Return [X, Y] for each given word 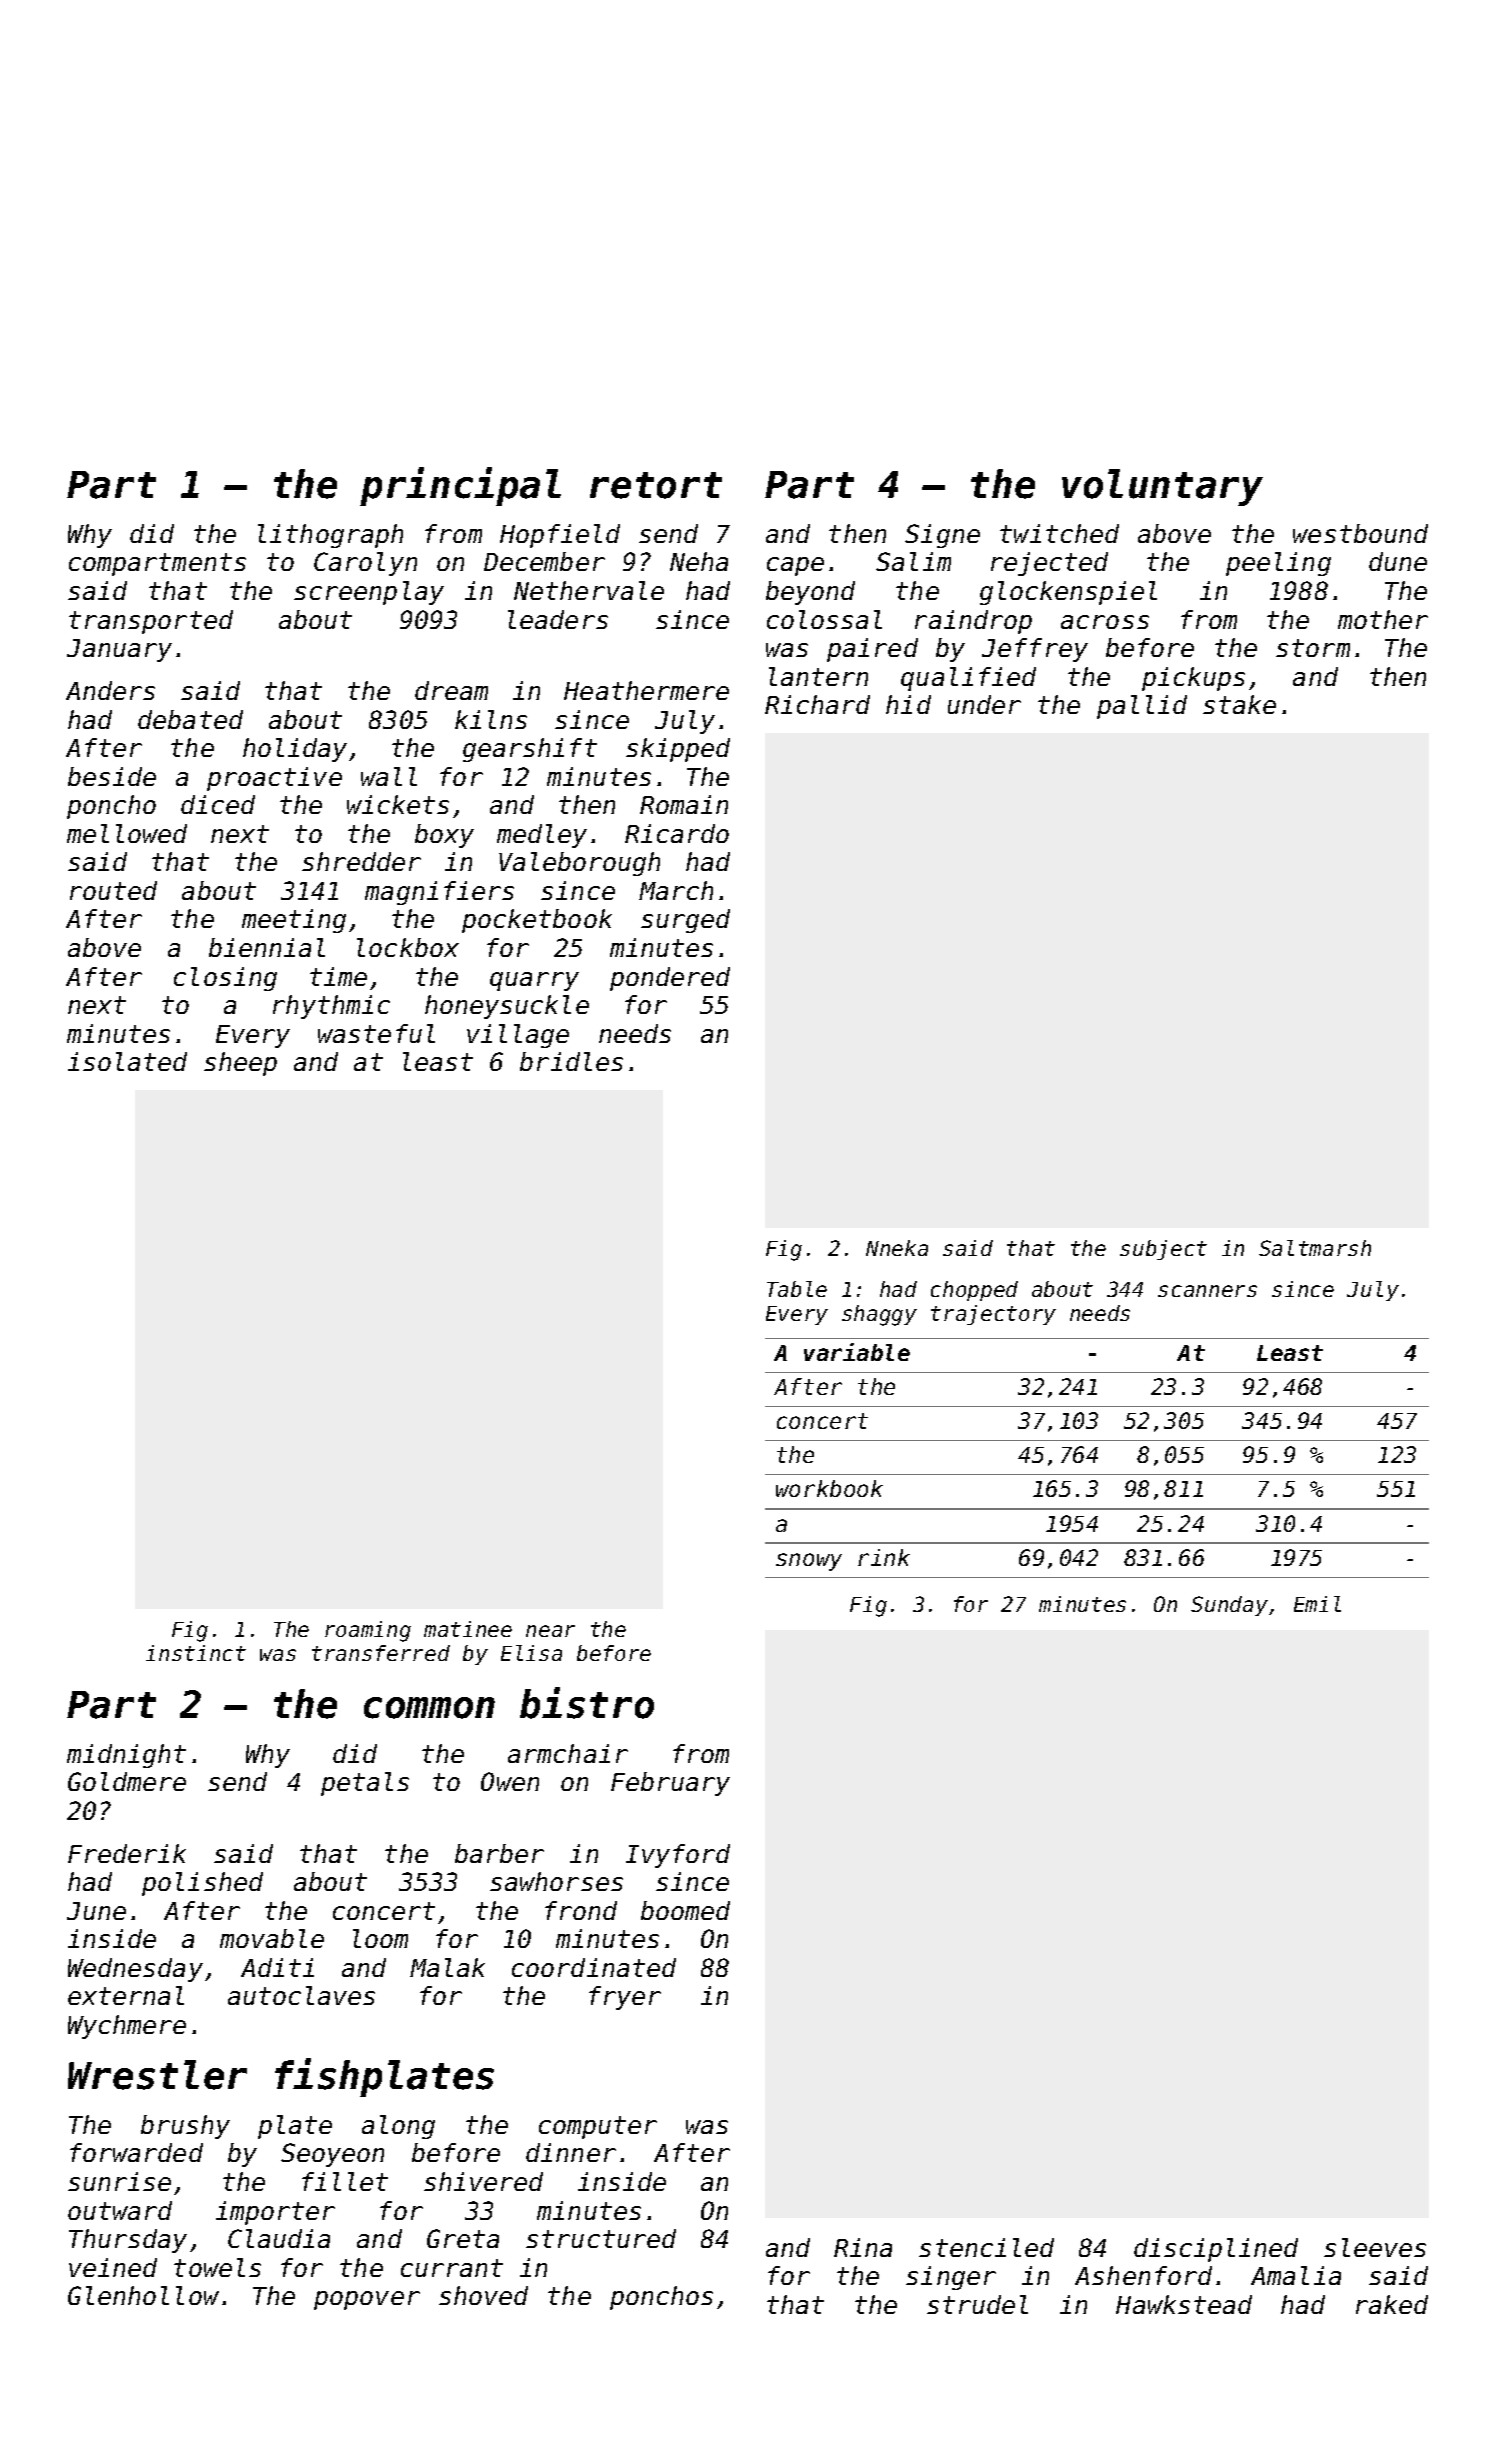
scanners [1207, 1291]
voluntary [1162, 487]
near [550, 1631]
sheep [240, 1064]
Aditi [277, 1967]
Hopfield [560, 536]
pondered [670, 979]
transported [151, 622]
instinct [196, 1653]
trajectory [993, 1315]
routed [113, 890]
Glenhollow [143, 2295]
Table [797, 1289]
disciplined [1216, 2250]
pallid [1142, 707]
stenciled [986, 2247]
